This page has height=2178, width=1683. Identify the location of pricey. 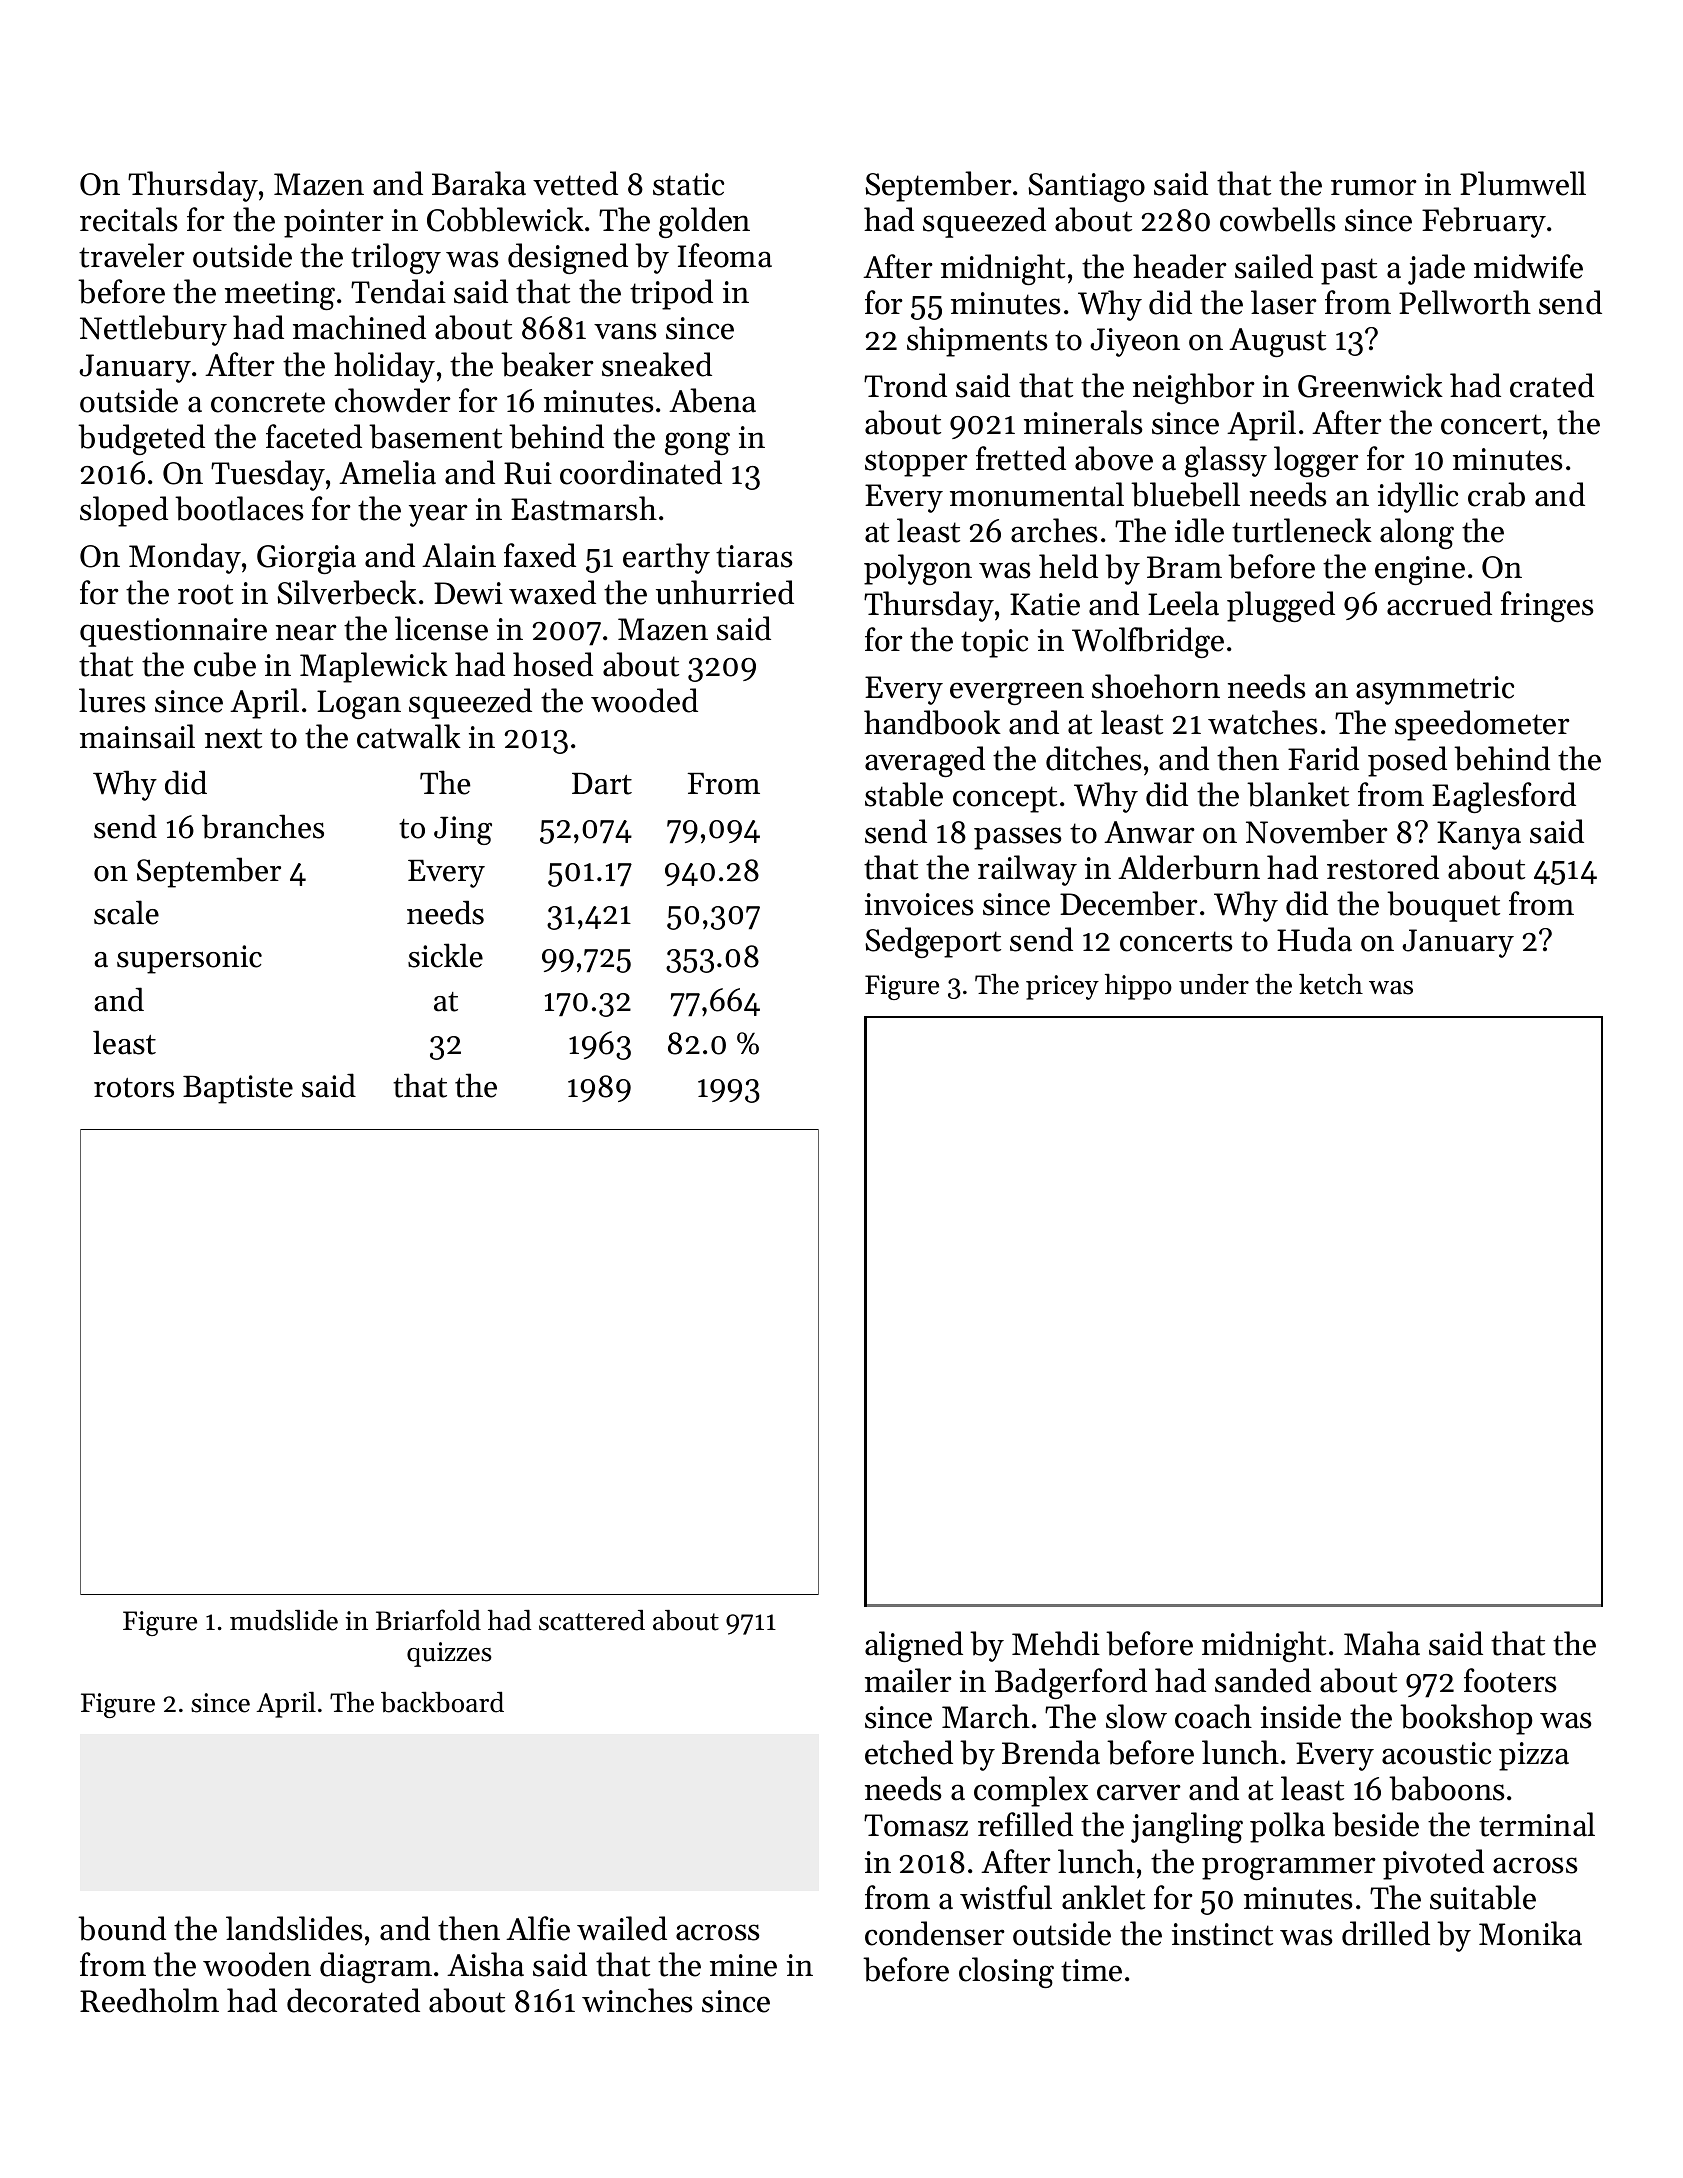
(1062, 987).
